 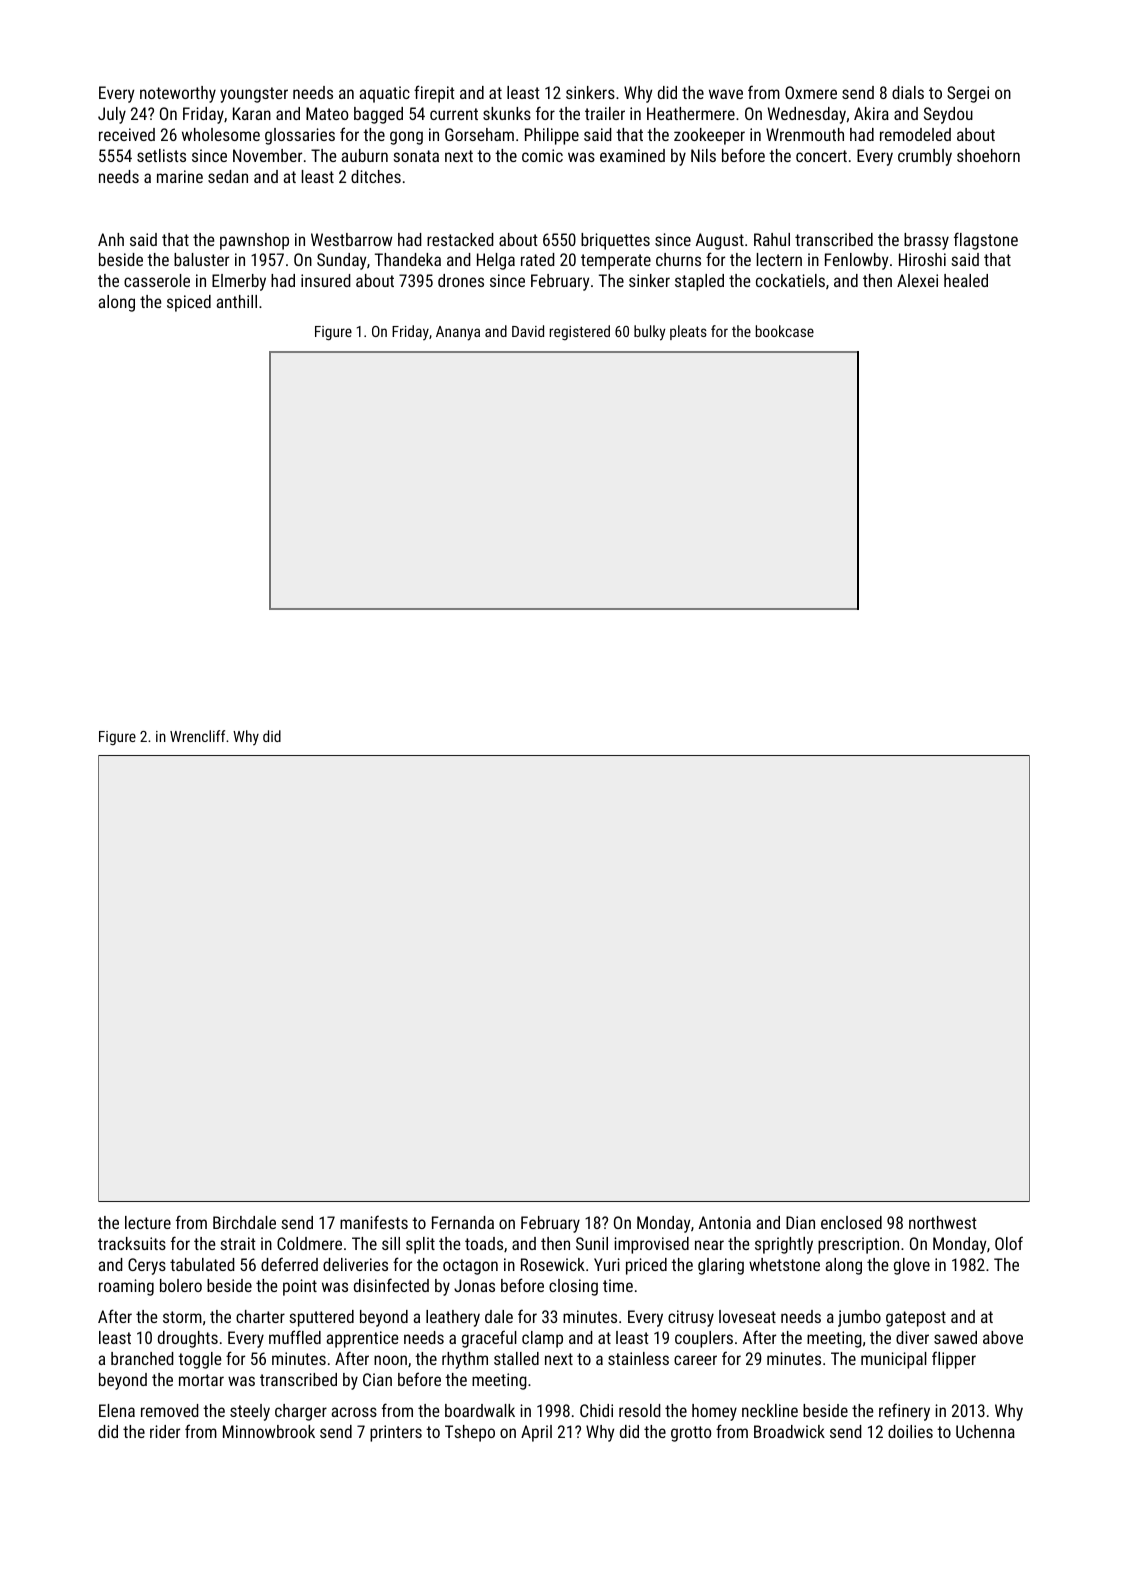 What do you see at coordinates (943, 1222) in the screenshot?
I see `northwest` at bounding box center [943, 1222].
